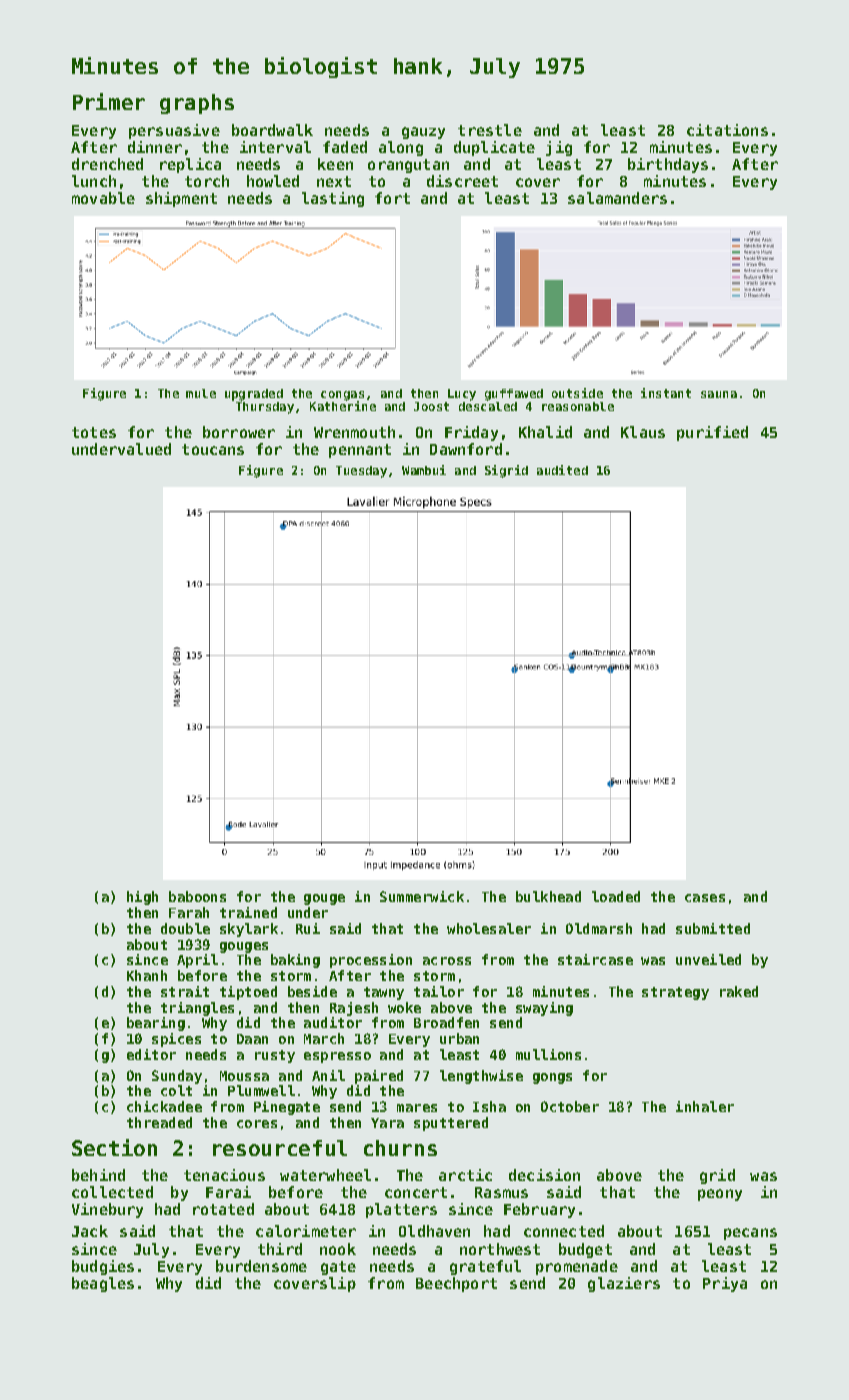 The width and height of the screenshot is (849, 1400). Describe the element at coordinates (333, 199) in the screenshot. I see `lasting` at that location.
